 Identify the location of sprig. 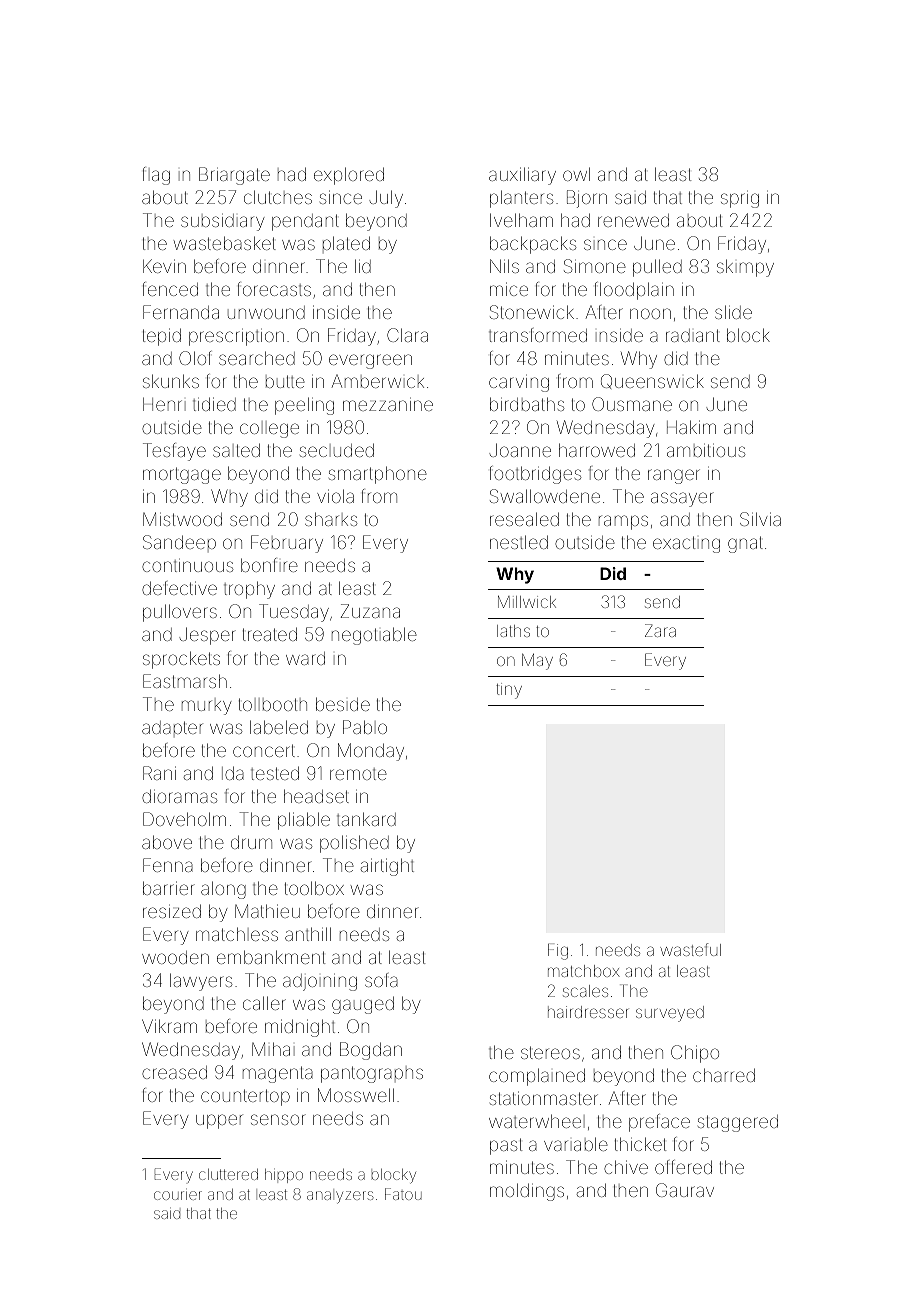
(740, 199).
